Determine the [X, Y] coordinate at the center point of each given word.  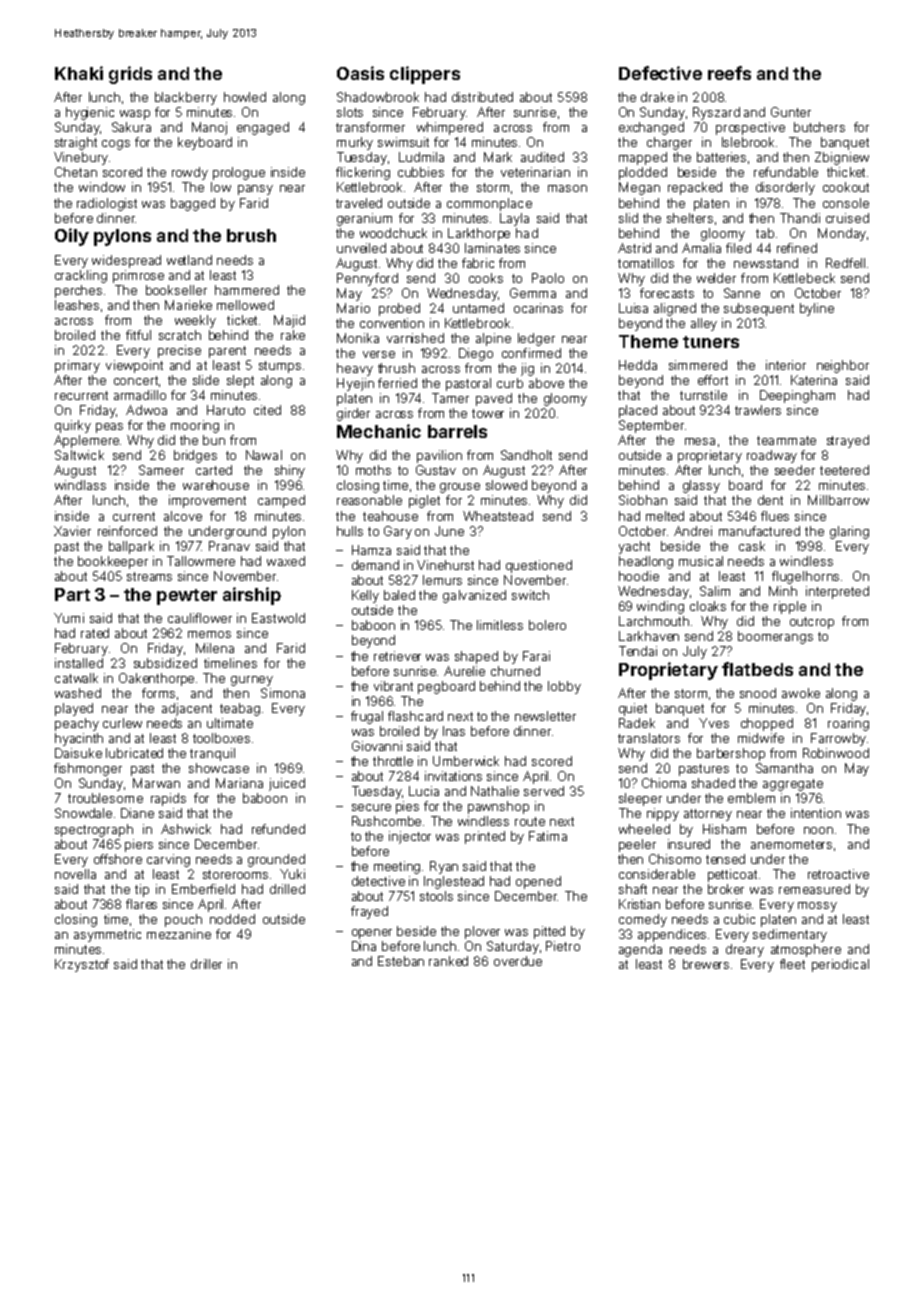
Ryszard [716, 113]
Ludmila [421, 157]
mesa [700, 441]
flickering [363, 173]
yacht [634, 547]
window [102, 187]
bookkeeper [113, 562]
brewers [706, 964]
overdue [518, 961]
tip [142, 890]
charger [669, 143]
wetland [189, 260]
